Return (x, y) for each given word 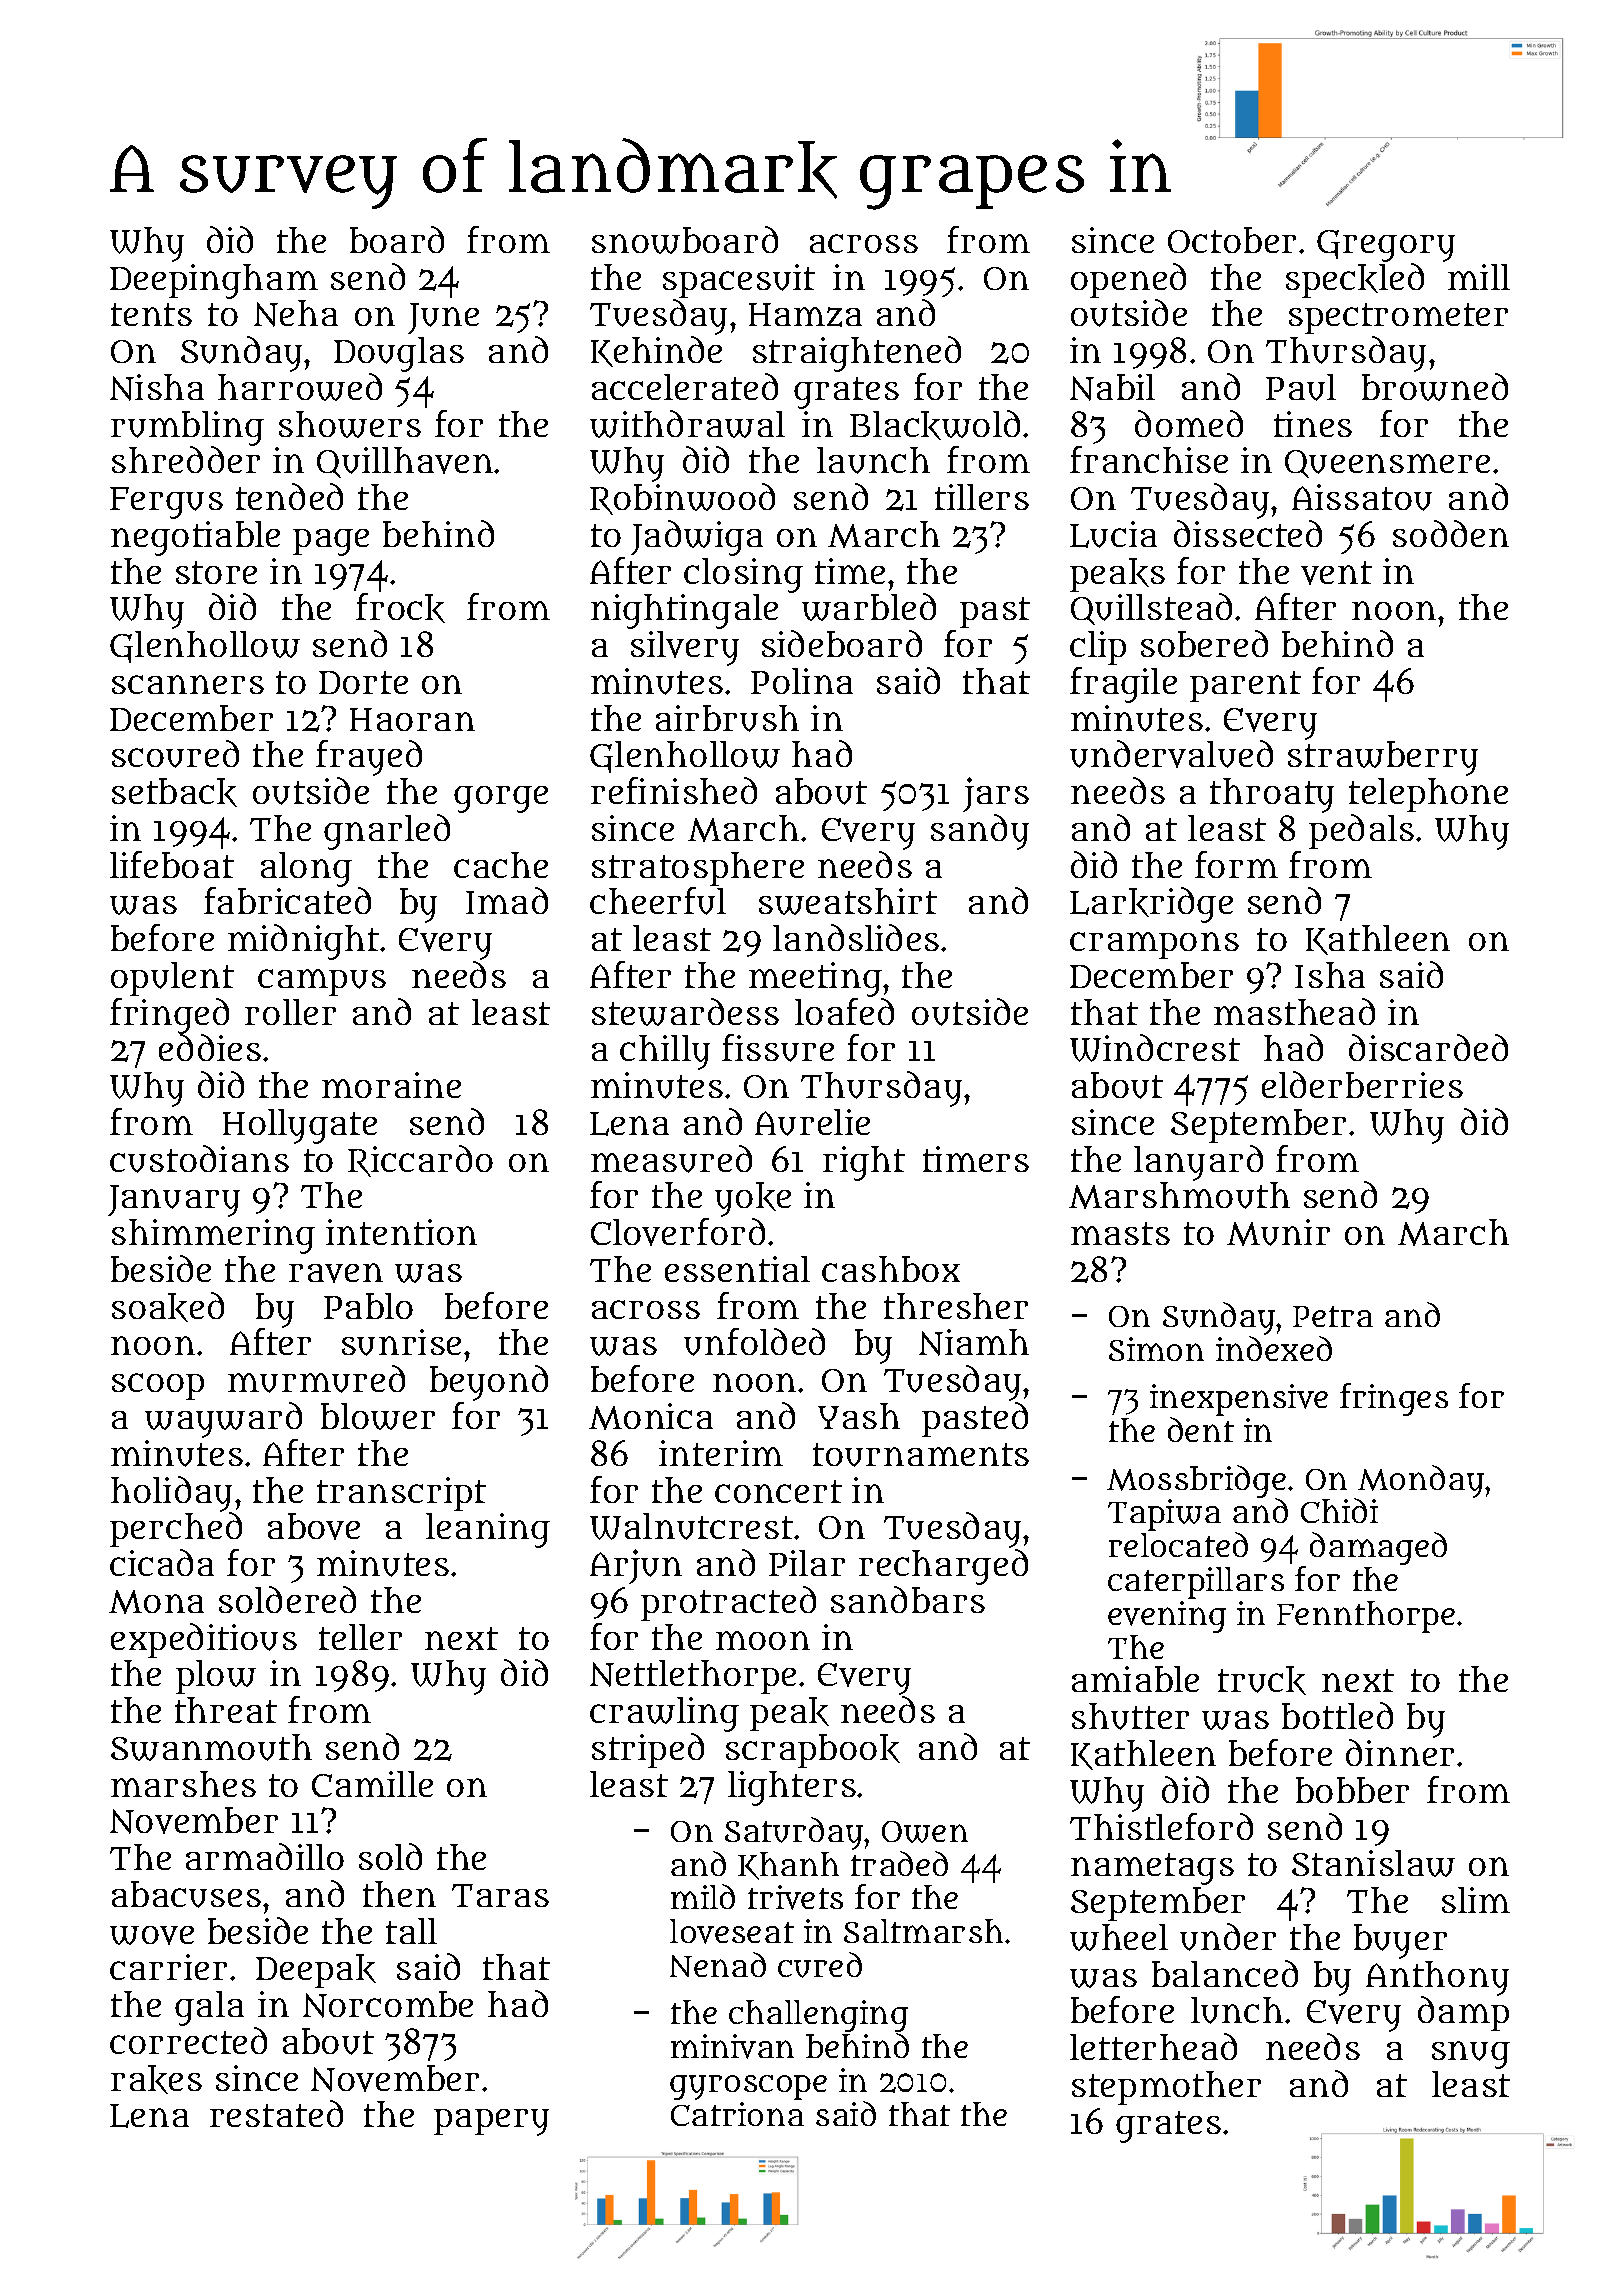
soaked (168, 1307)
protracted (728, 1603)
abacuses (186, 1894)
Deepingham (214, 281)
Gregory (1386, 246)
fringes (1394, 1399)
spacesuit (739, 281)
